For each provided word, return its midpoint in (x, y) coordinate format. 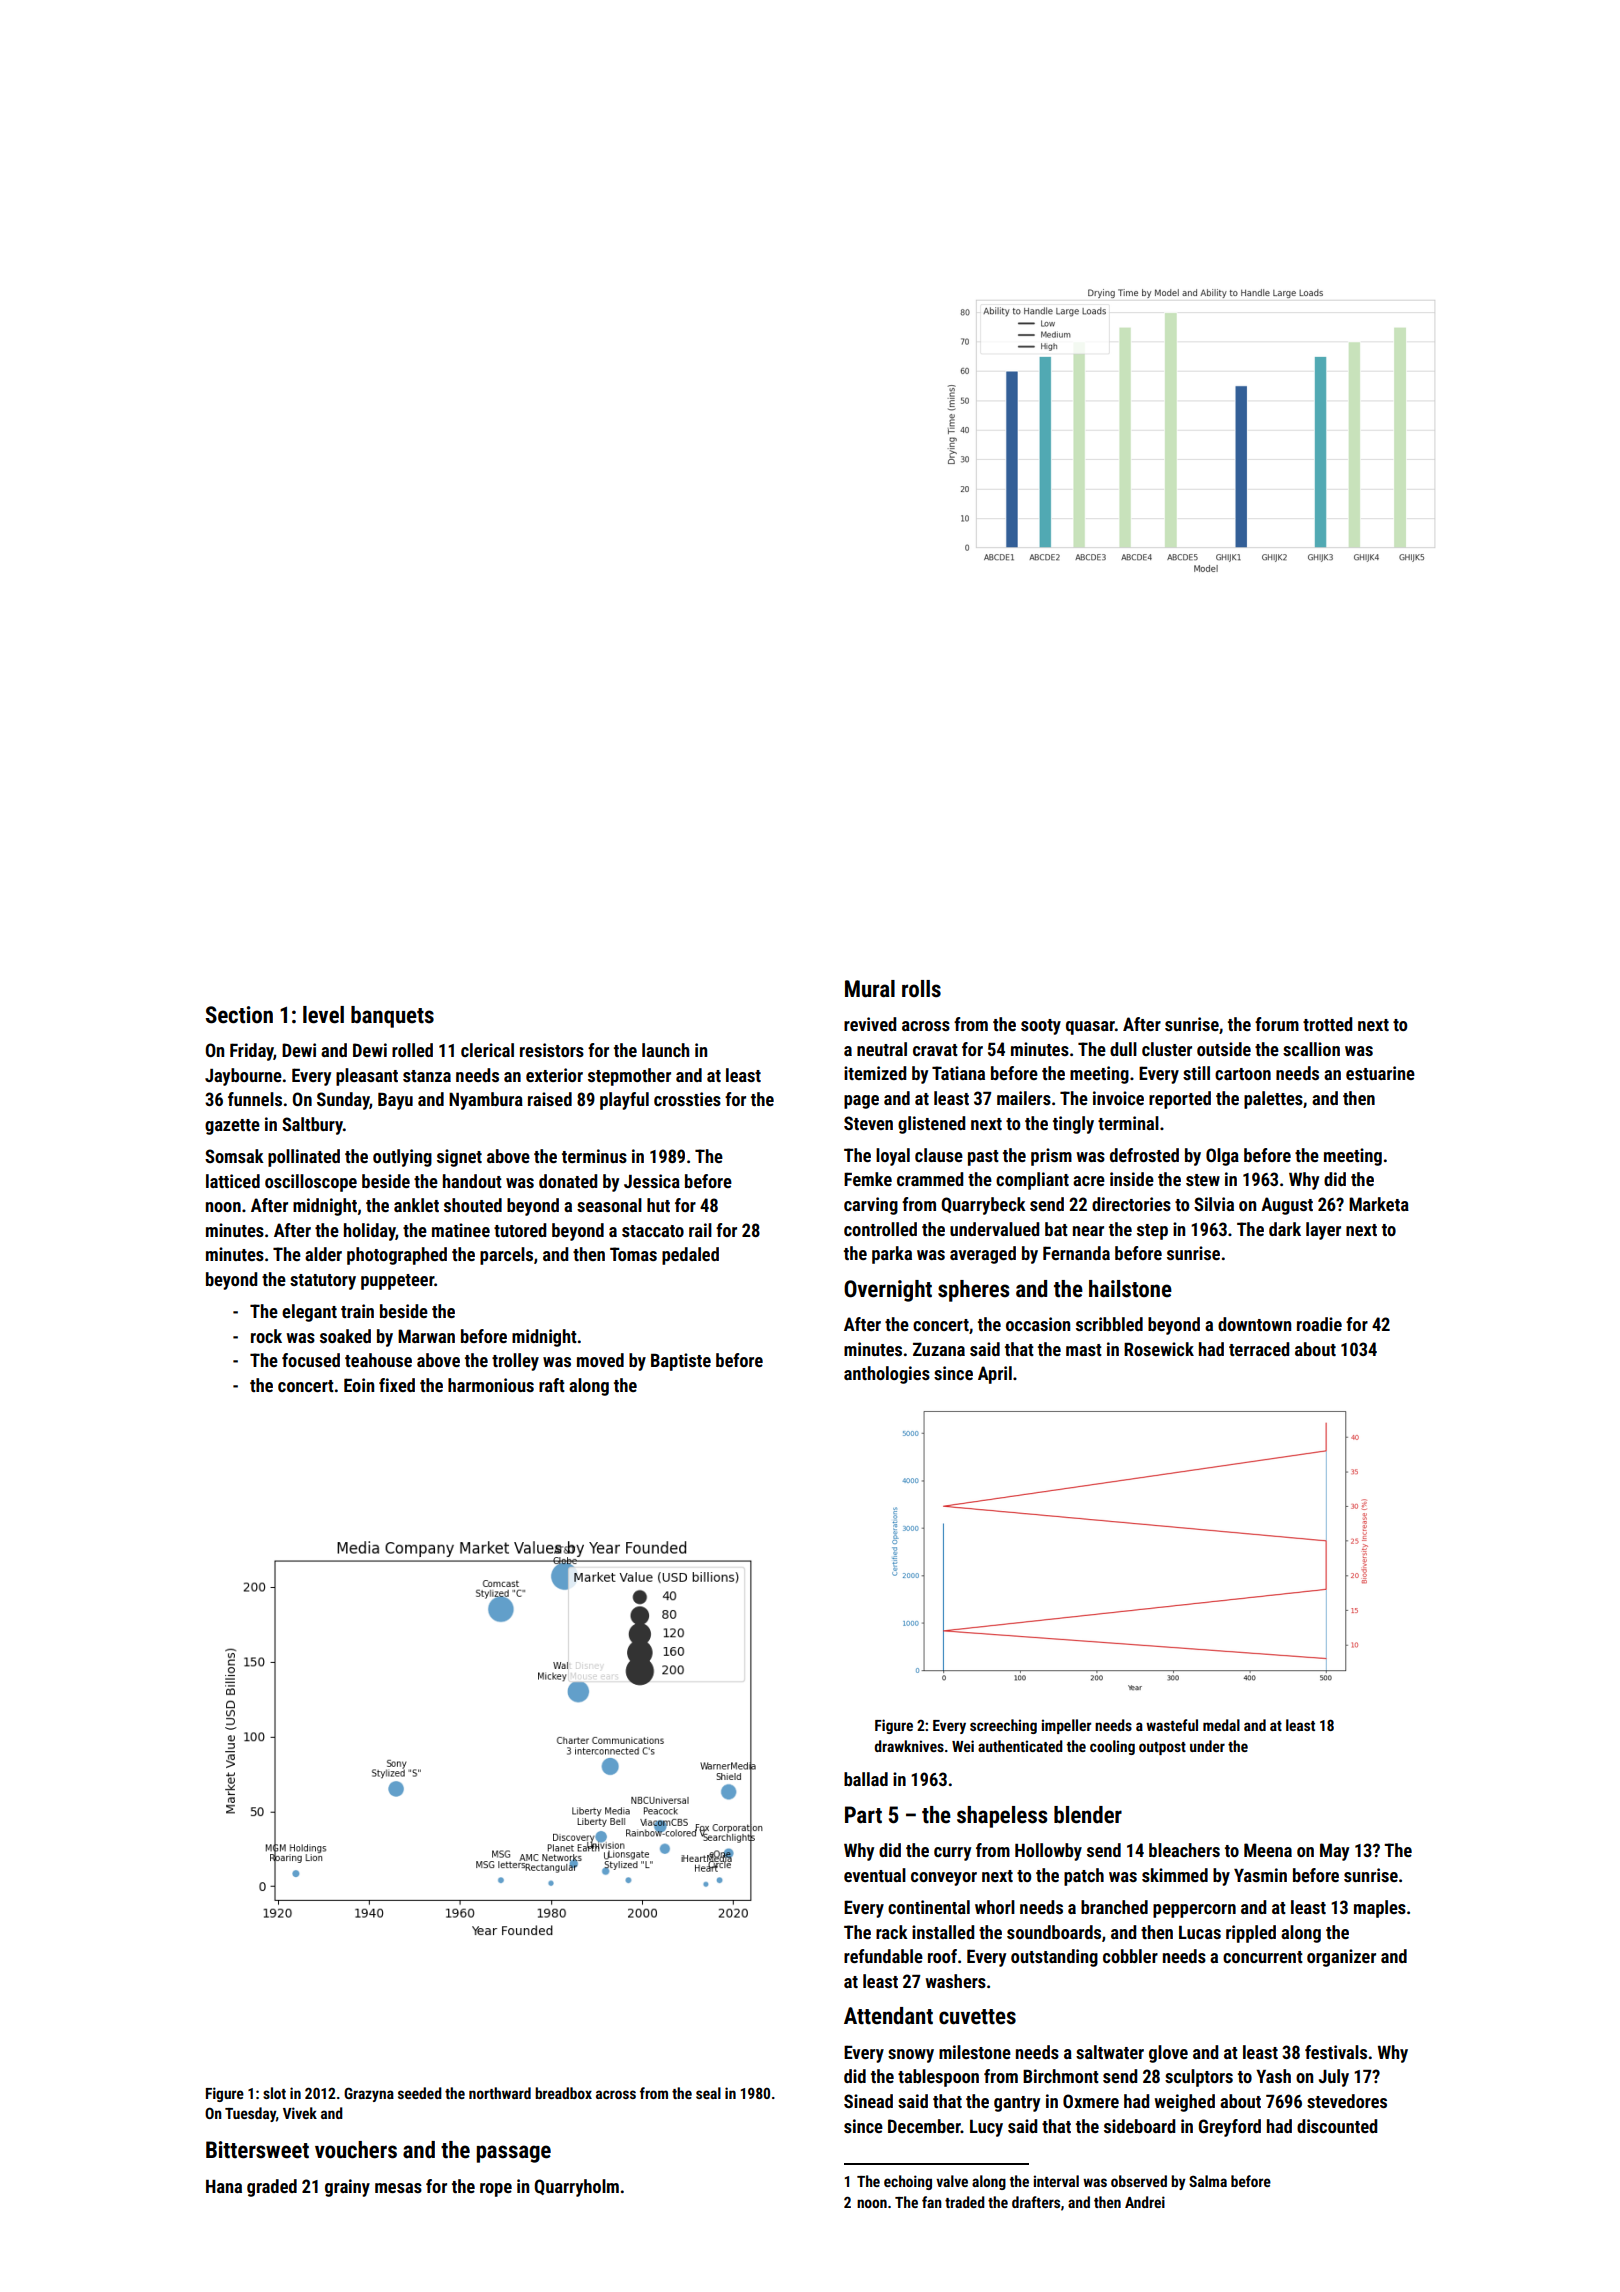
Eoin (359, 1385)
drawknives (909, 1746)
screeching (1003, 1726)
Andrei (1145, 2202)
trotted (1327, 1024)
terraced (1259, 1349)
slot (274, 2093)
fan (932, 2202)
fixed (397, 1385)
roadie (1319, 1324)
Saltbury (312, 1126)
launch (665, 1050)
